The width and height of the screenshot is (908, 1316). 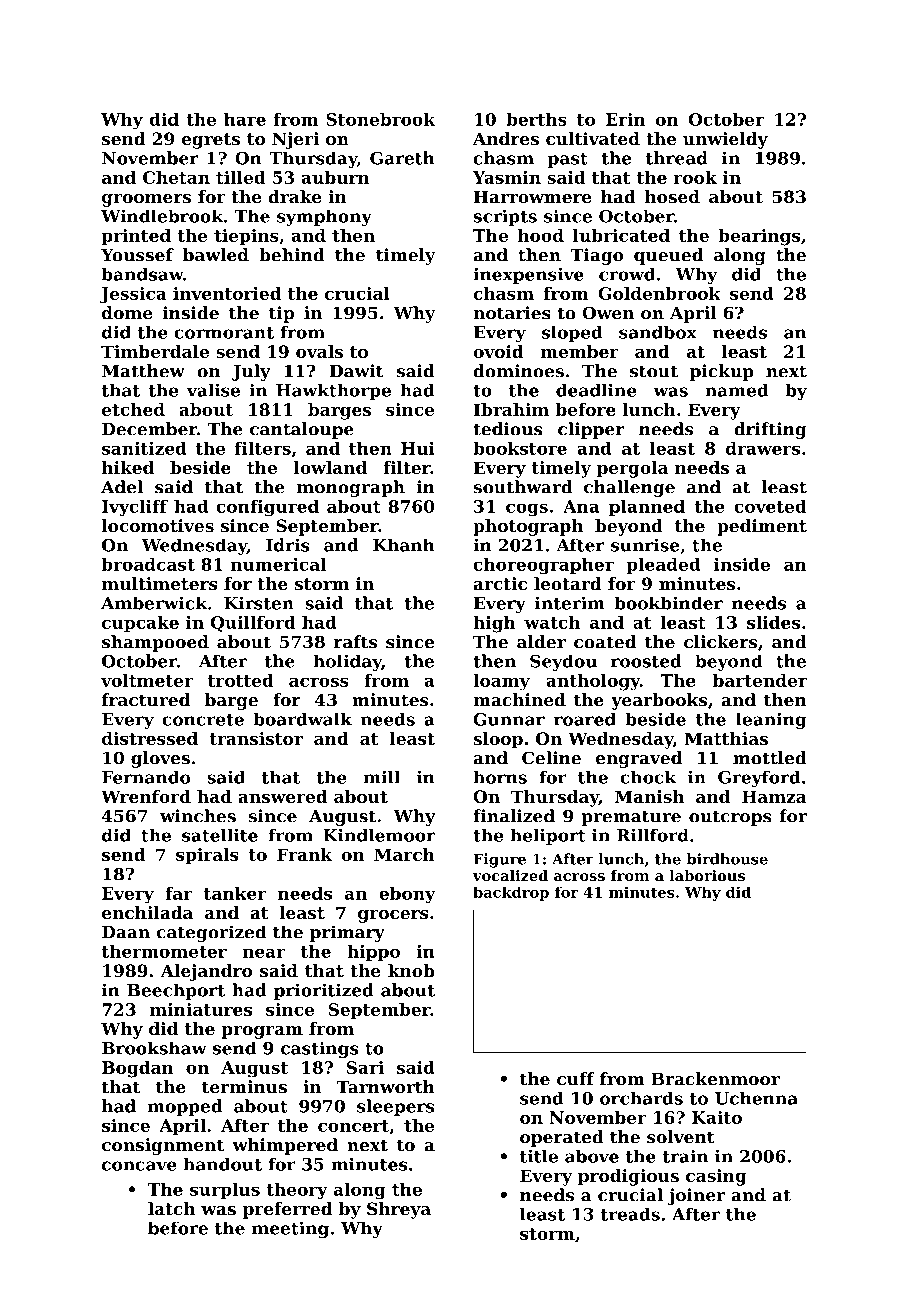 I want to click on meeting, so click(x=290, y=1229).
